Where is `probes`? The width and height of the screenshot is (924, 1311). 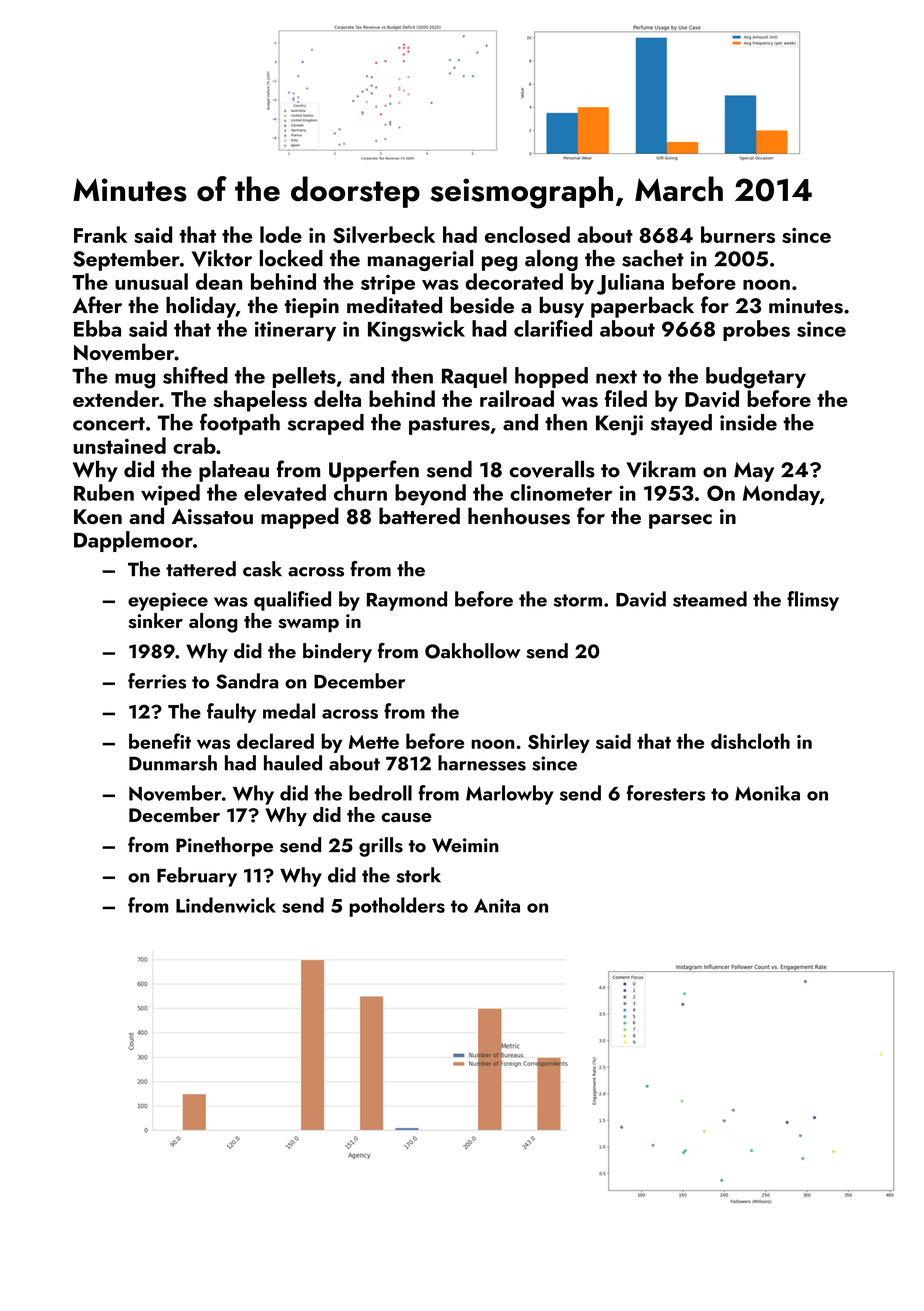
probes is located at coordinates (756, 330).
